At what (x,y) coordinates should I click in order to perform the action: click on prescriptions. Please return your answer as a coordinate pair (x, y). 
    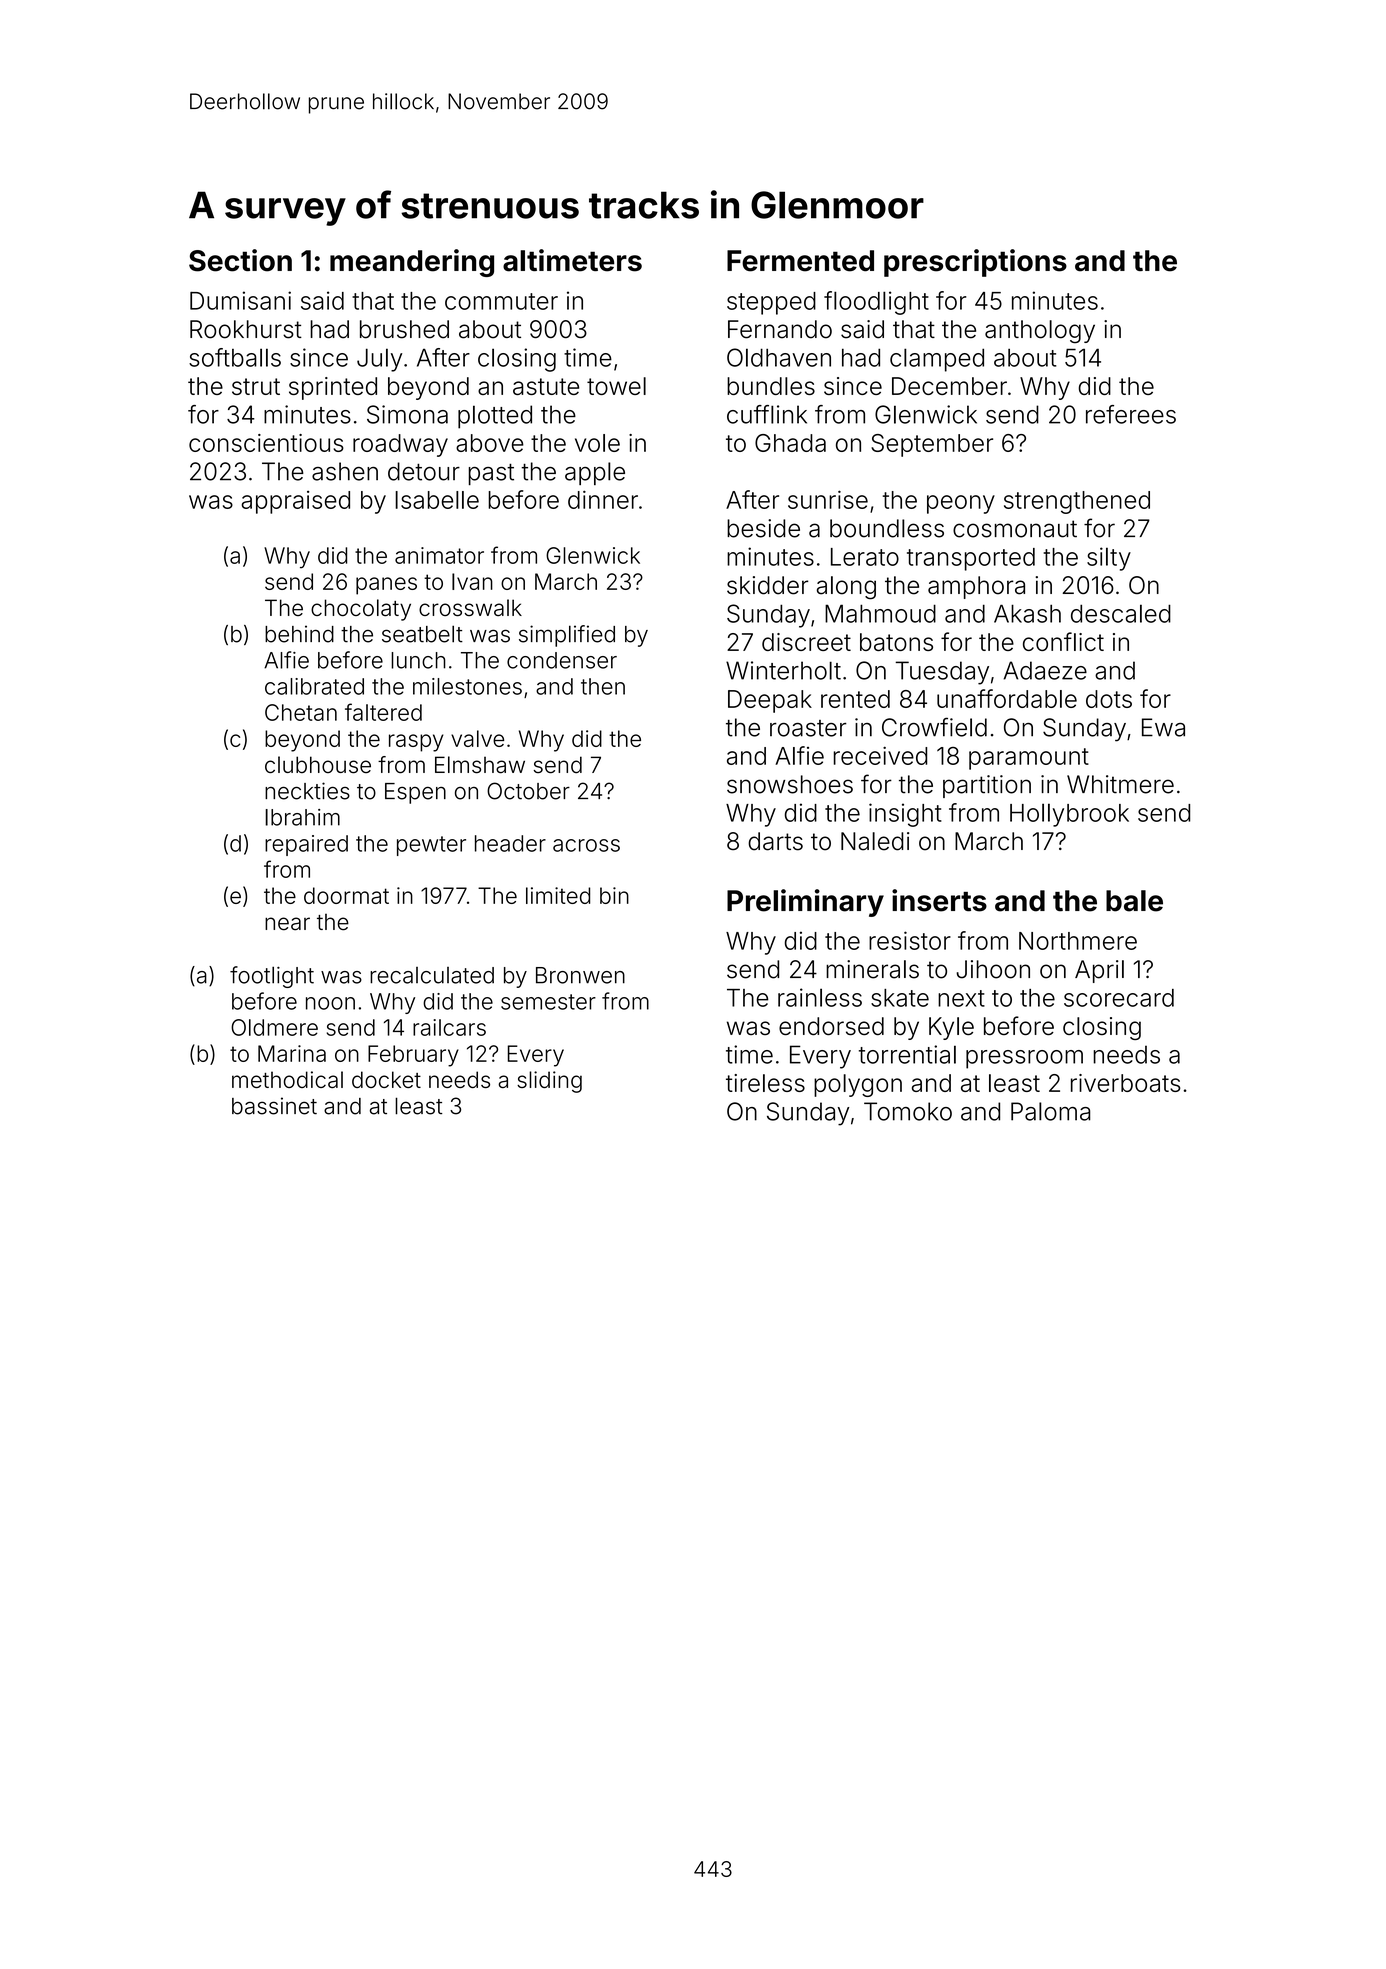
    Looking at the image, I should click on (975, 263).
